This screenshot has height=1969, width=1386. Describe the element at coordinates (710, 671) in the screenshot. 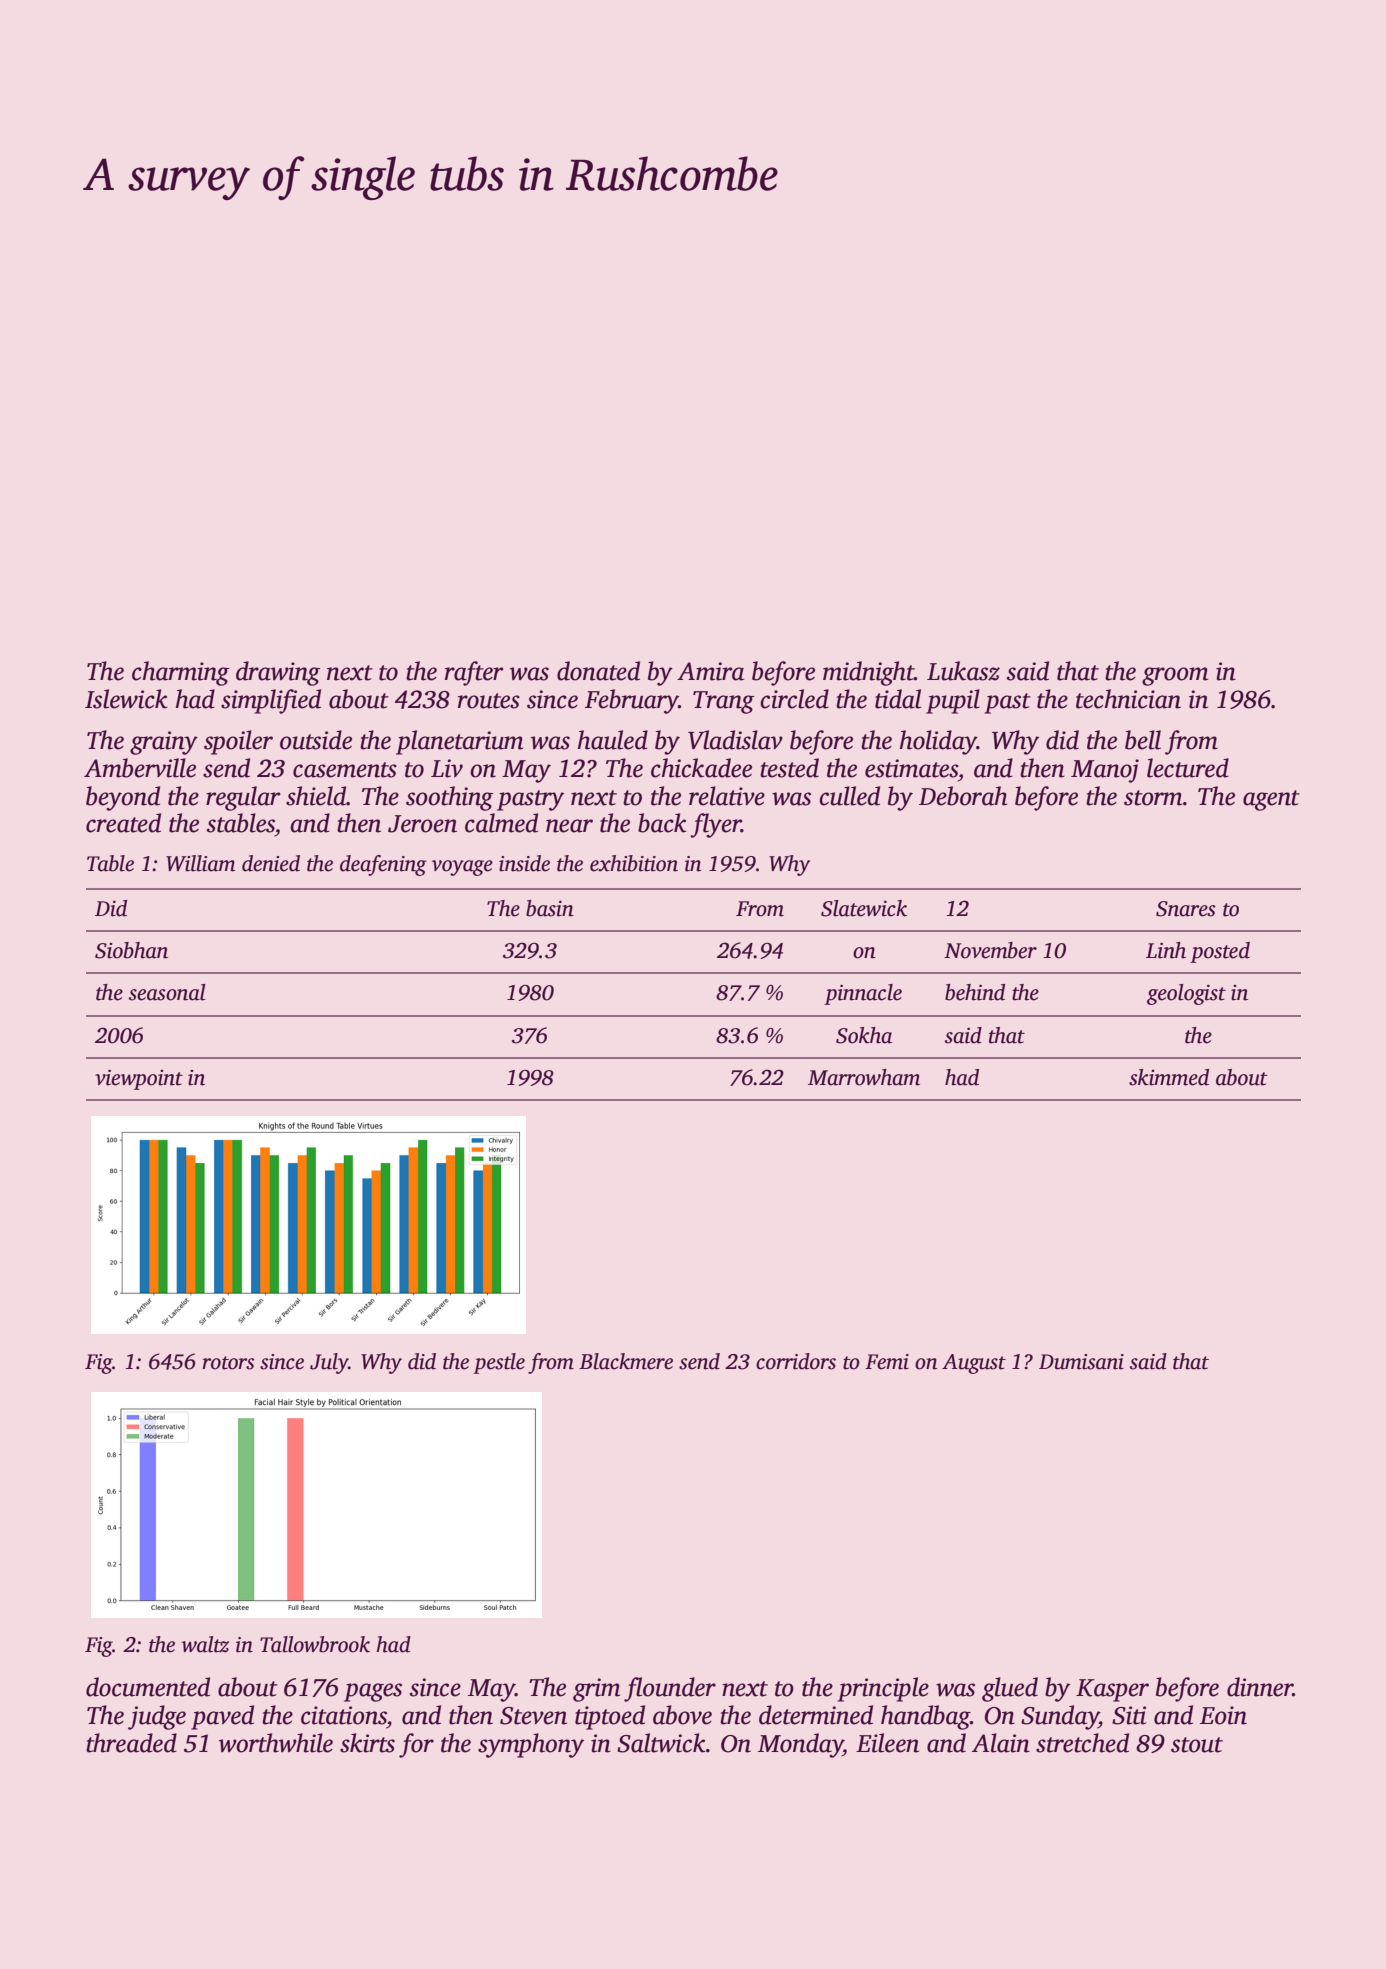

I see `Amira` at that location.
